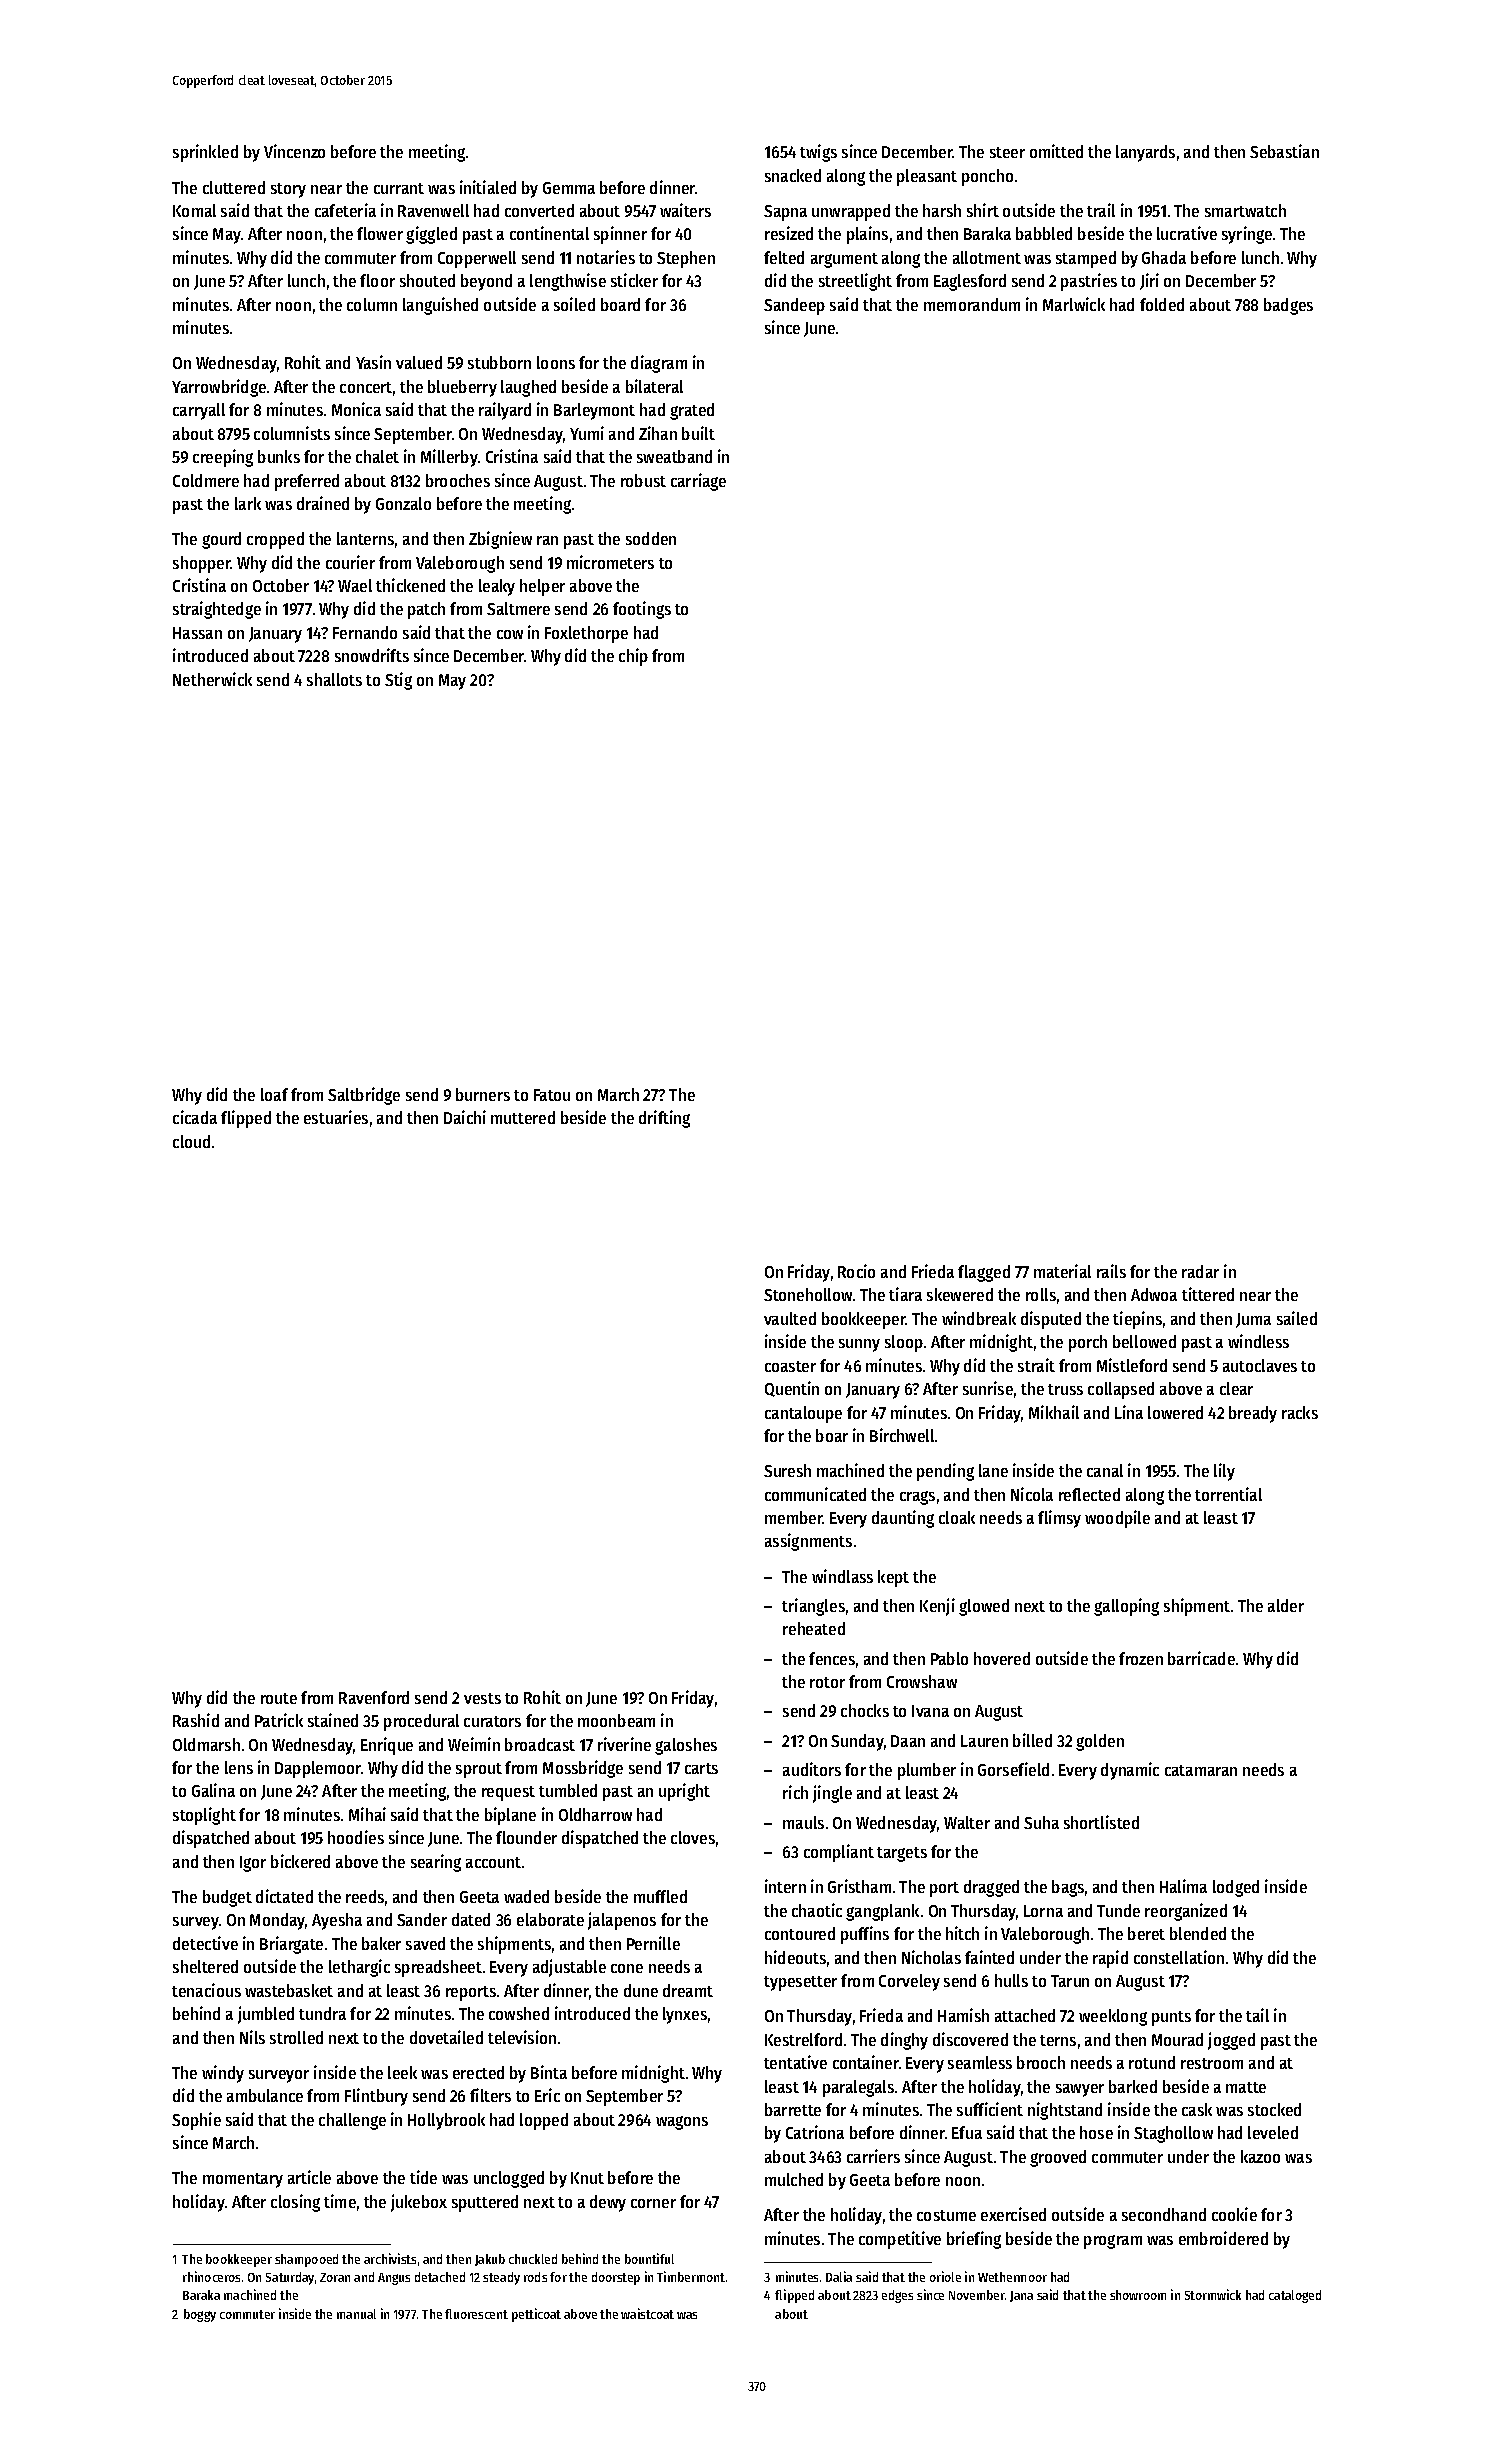 Image resolution: width=1496 pixels, height=2464 pixels. I want to click on sprinkled, so click(205, 153).
